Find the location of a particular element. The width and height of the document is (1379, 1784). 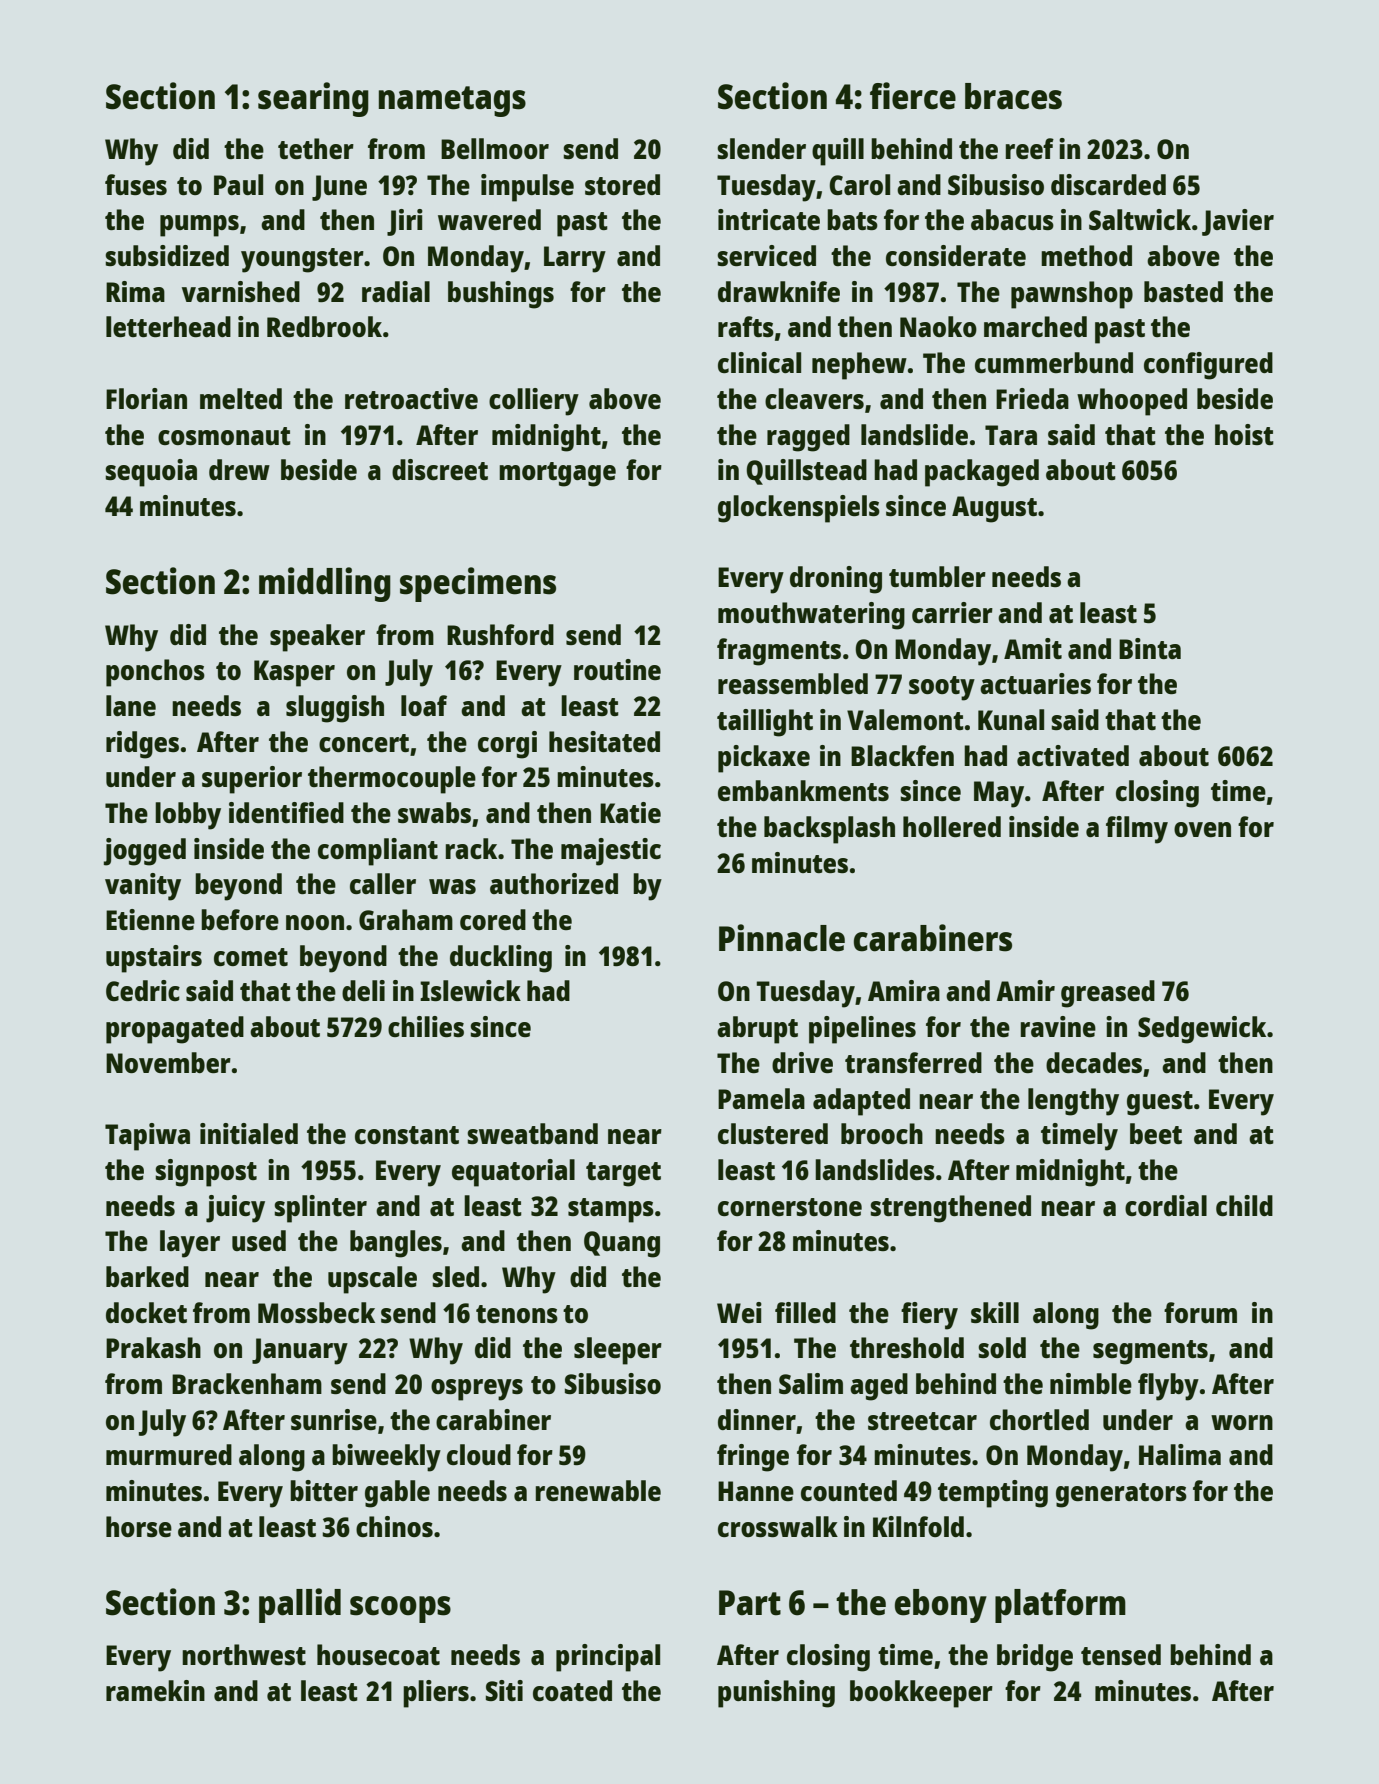

mortgage is located at coordinates (557, 474).
